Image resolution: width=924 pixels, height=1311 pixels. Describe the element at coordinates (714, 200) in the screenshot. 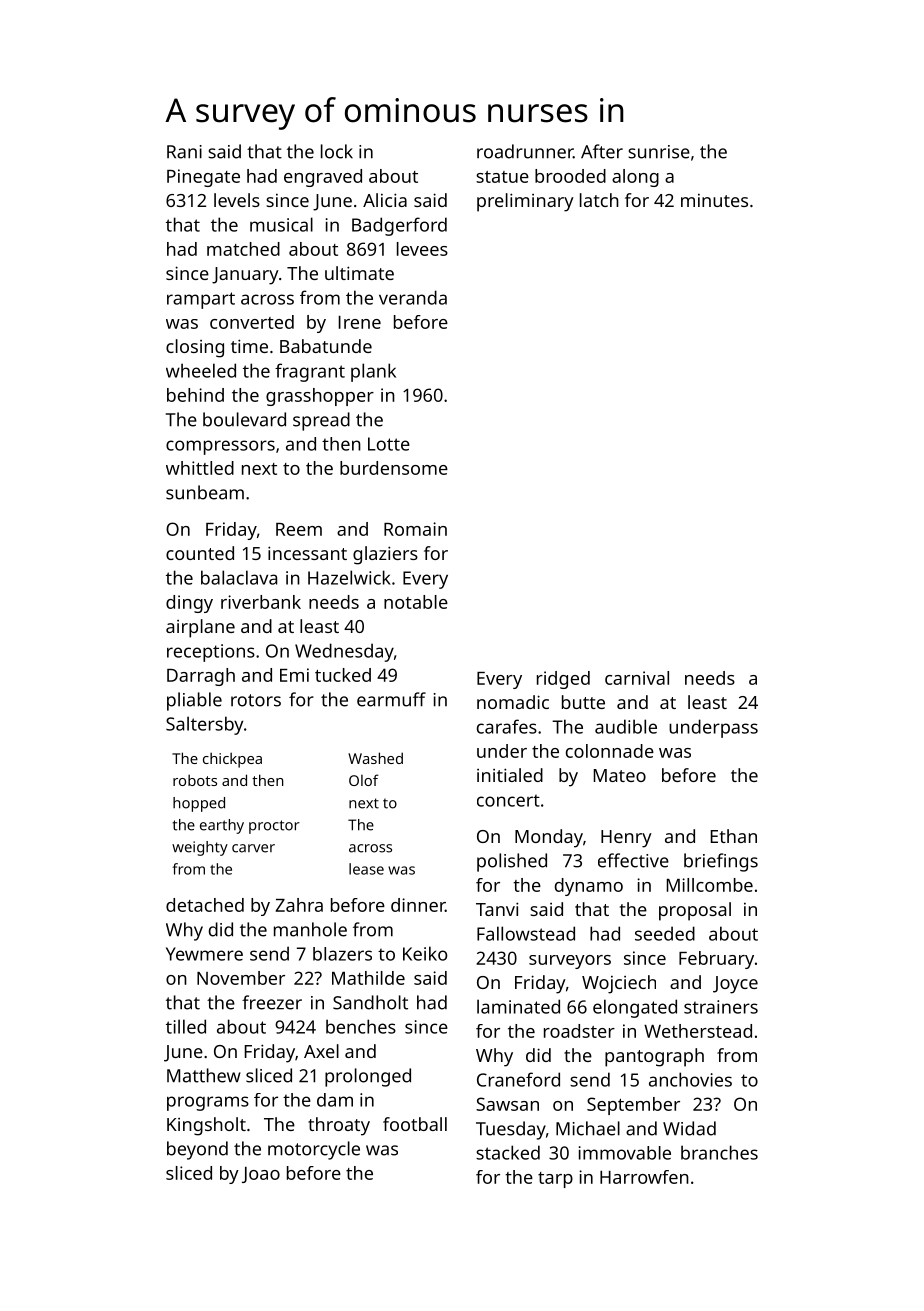

I see `minutes` at that location.
